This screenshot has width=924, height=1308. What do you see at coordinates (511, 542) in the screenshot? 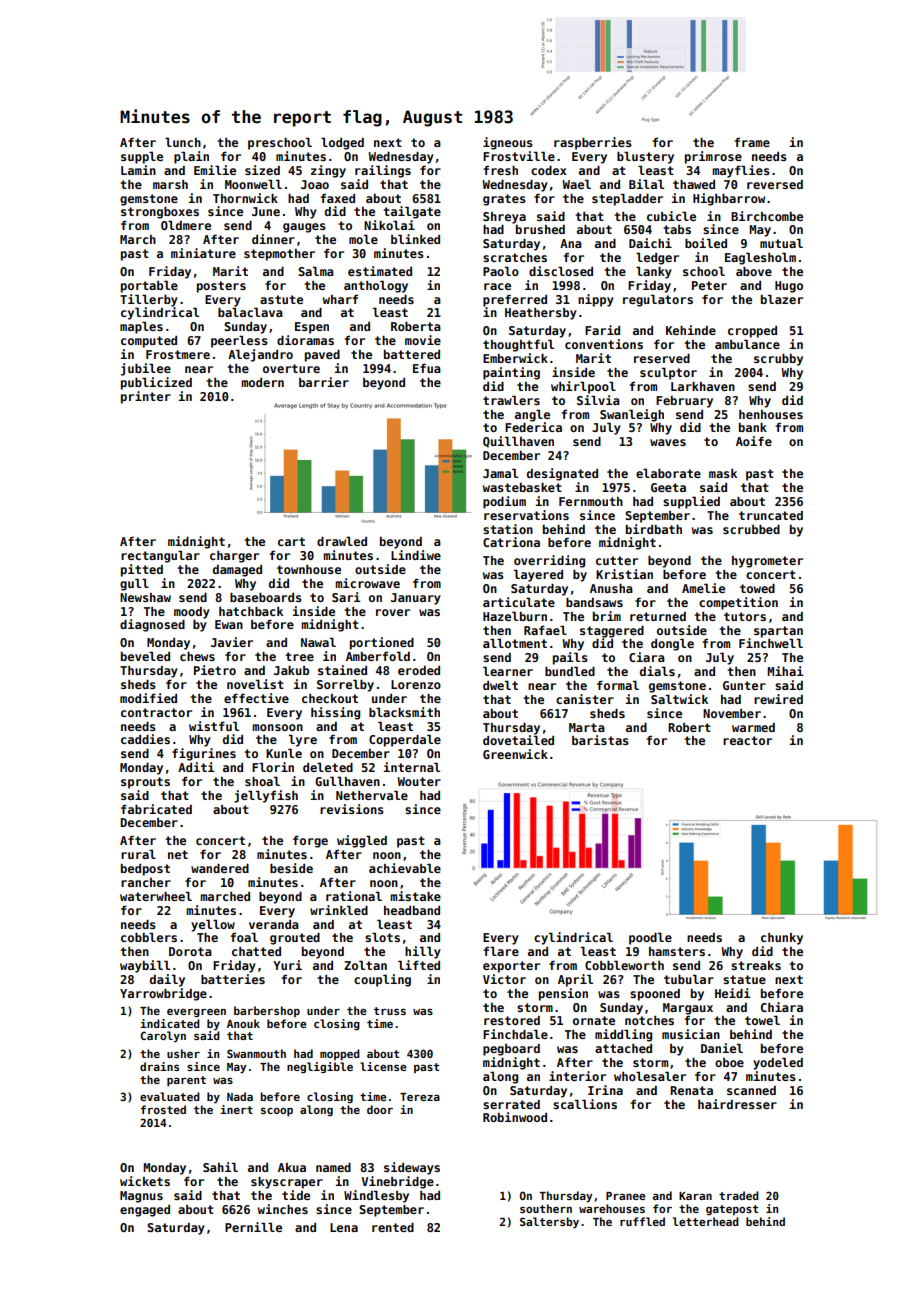
I see `Catriona` at bounding box center [511, 542].
